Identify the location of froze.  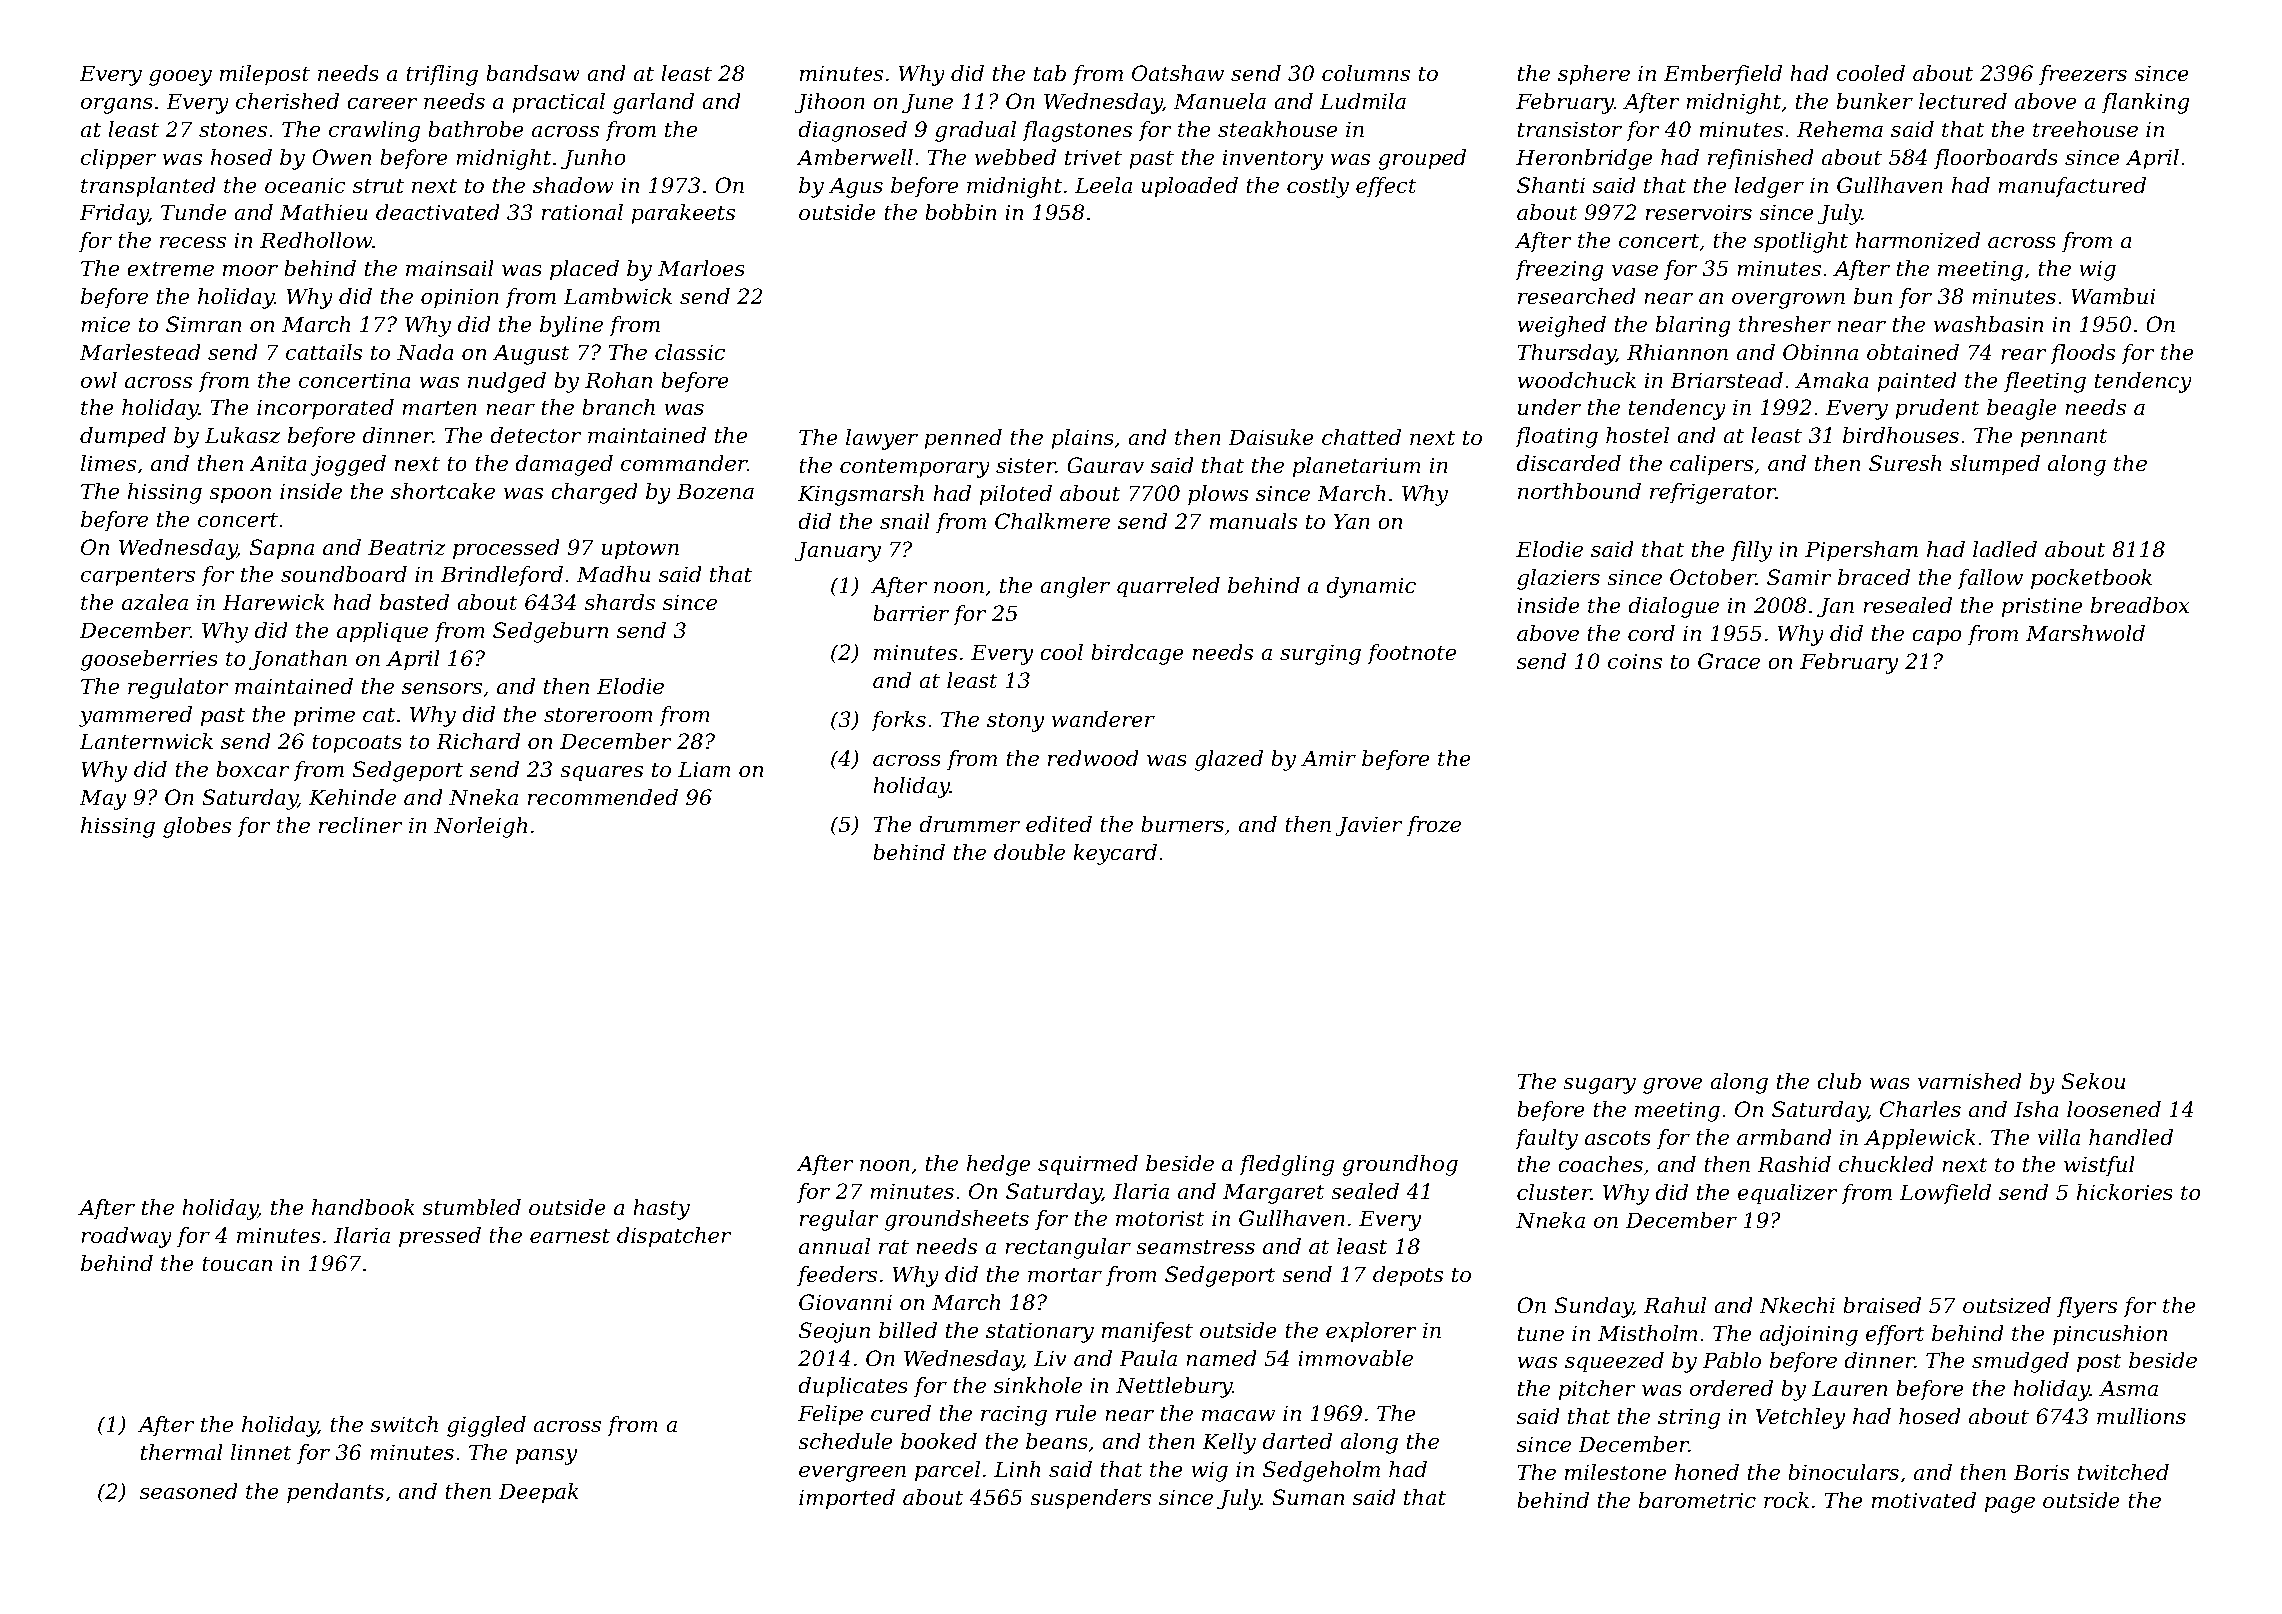
(1434, 826).
